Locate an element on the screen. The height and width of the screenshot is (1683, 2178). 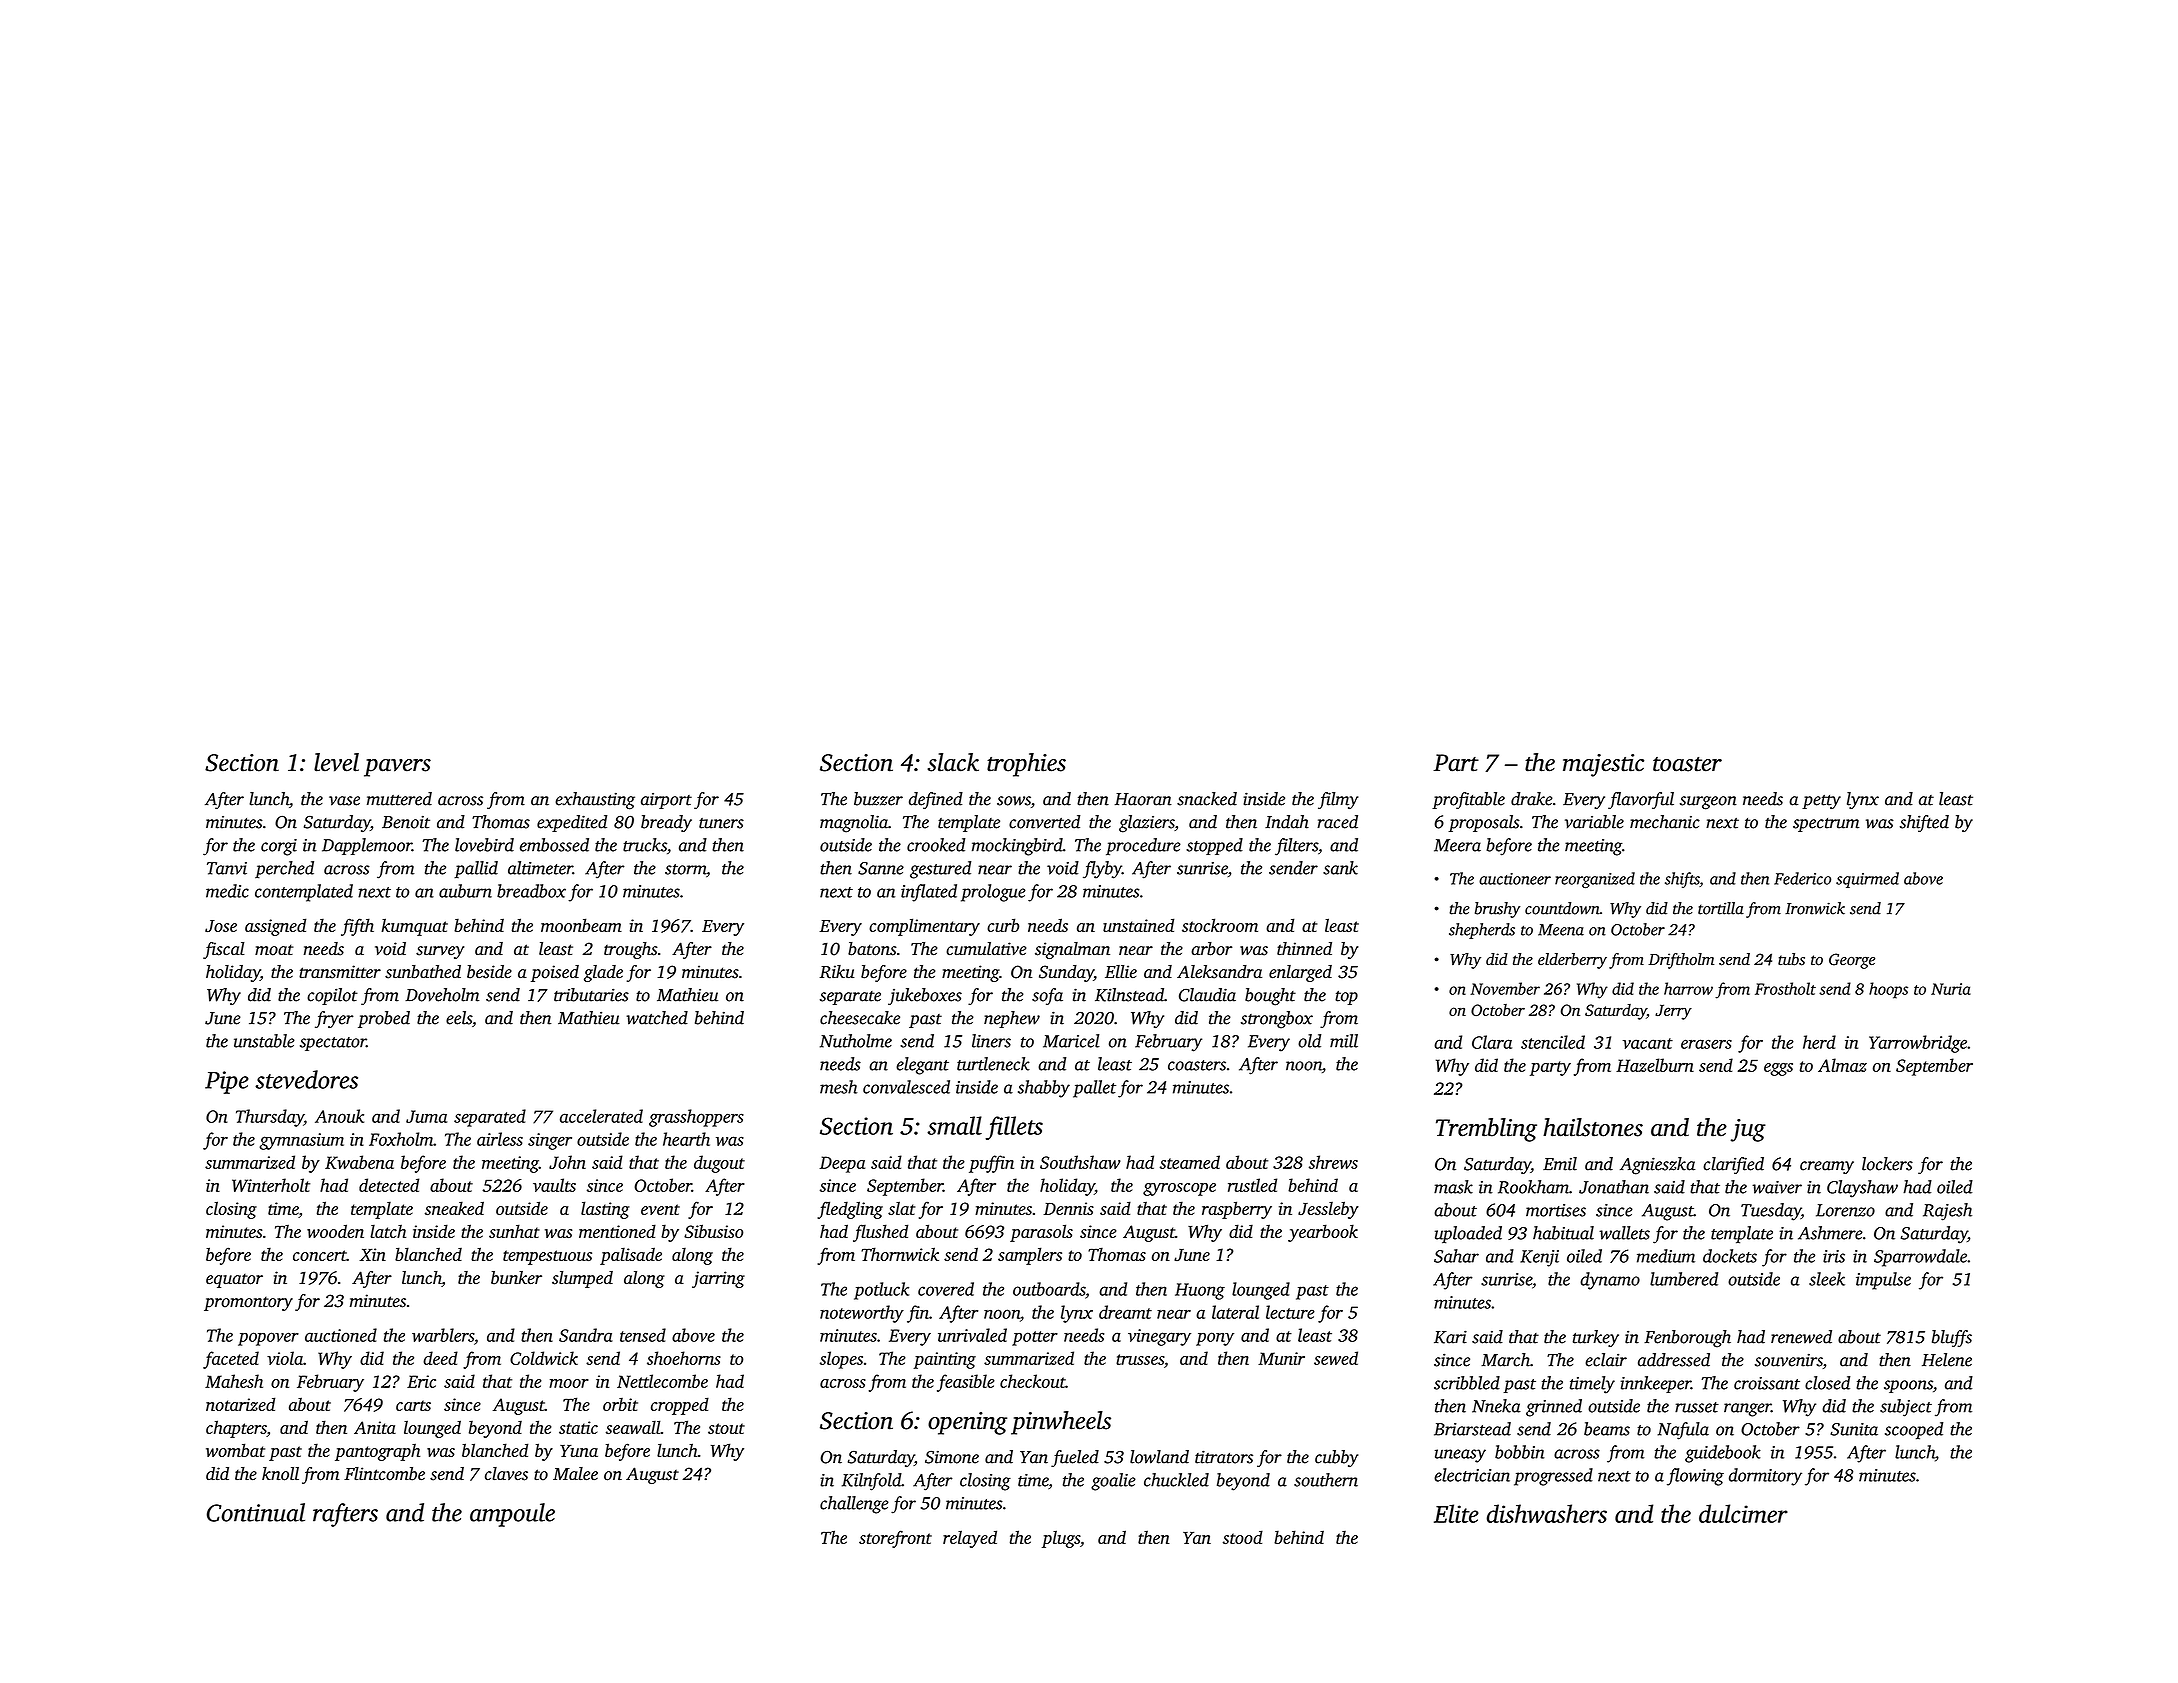
toaster is located at coordinates (1687, 764).
